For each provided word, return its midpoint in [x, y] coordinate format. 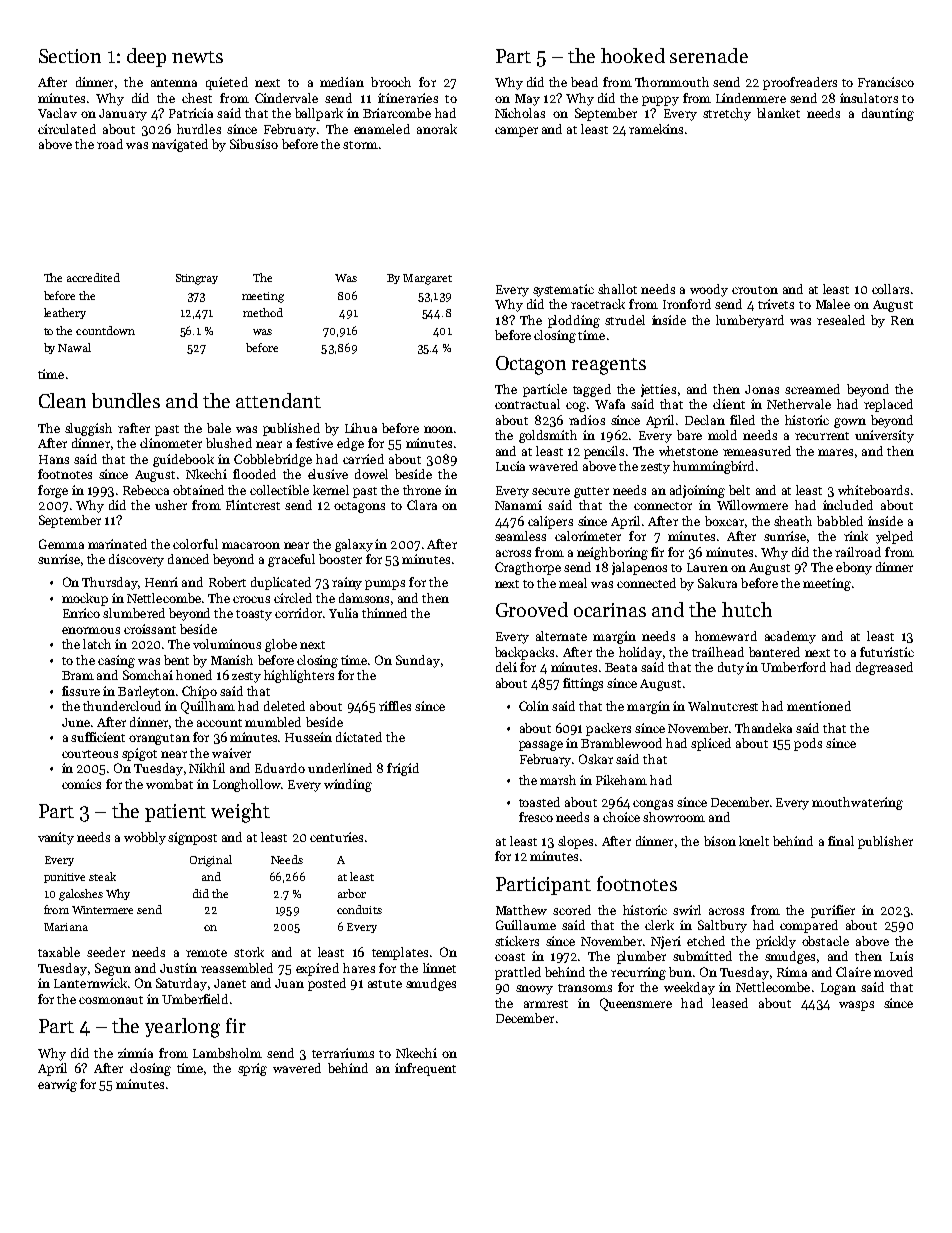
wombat [169, 784]
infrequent [425, 1069]
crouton [755, 290]
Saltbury [722, 926]
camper [516, 132]
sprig [252, 1069]
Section [70, 56]
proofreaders [800, 83]
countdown [105, 330]
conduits [359, 909]
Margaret [427, 279]
